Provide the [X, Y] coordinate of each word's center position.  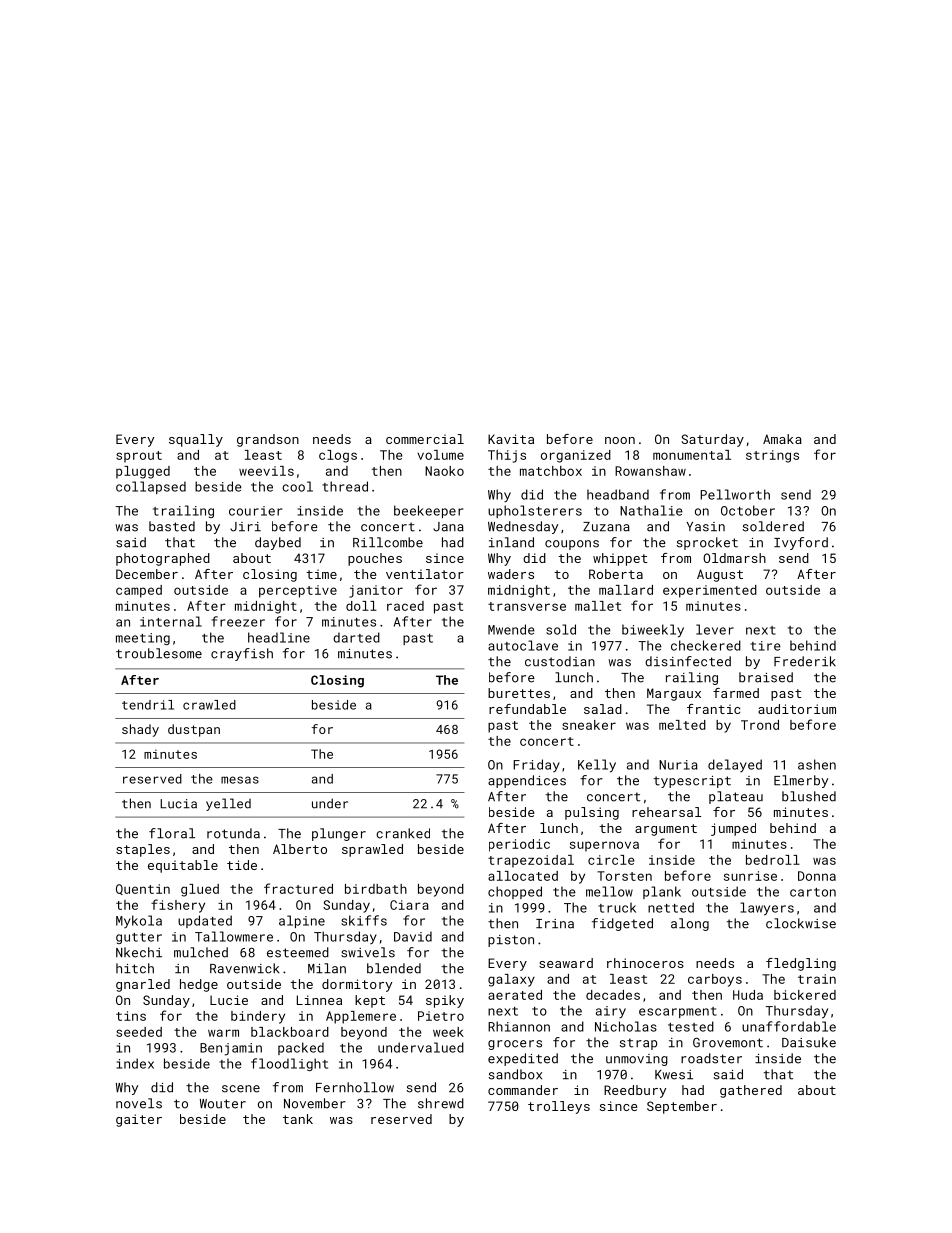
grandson [268, 440]
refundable [527, 709]
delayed [735, 765]
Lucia [178, 804]
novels [139, 1103]
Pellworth [735, 494]
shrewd [441, 1103]
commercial [425, 439]
